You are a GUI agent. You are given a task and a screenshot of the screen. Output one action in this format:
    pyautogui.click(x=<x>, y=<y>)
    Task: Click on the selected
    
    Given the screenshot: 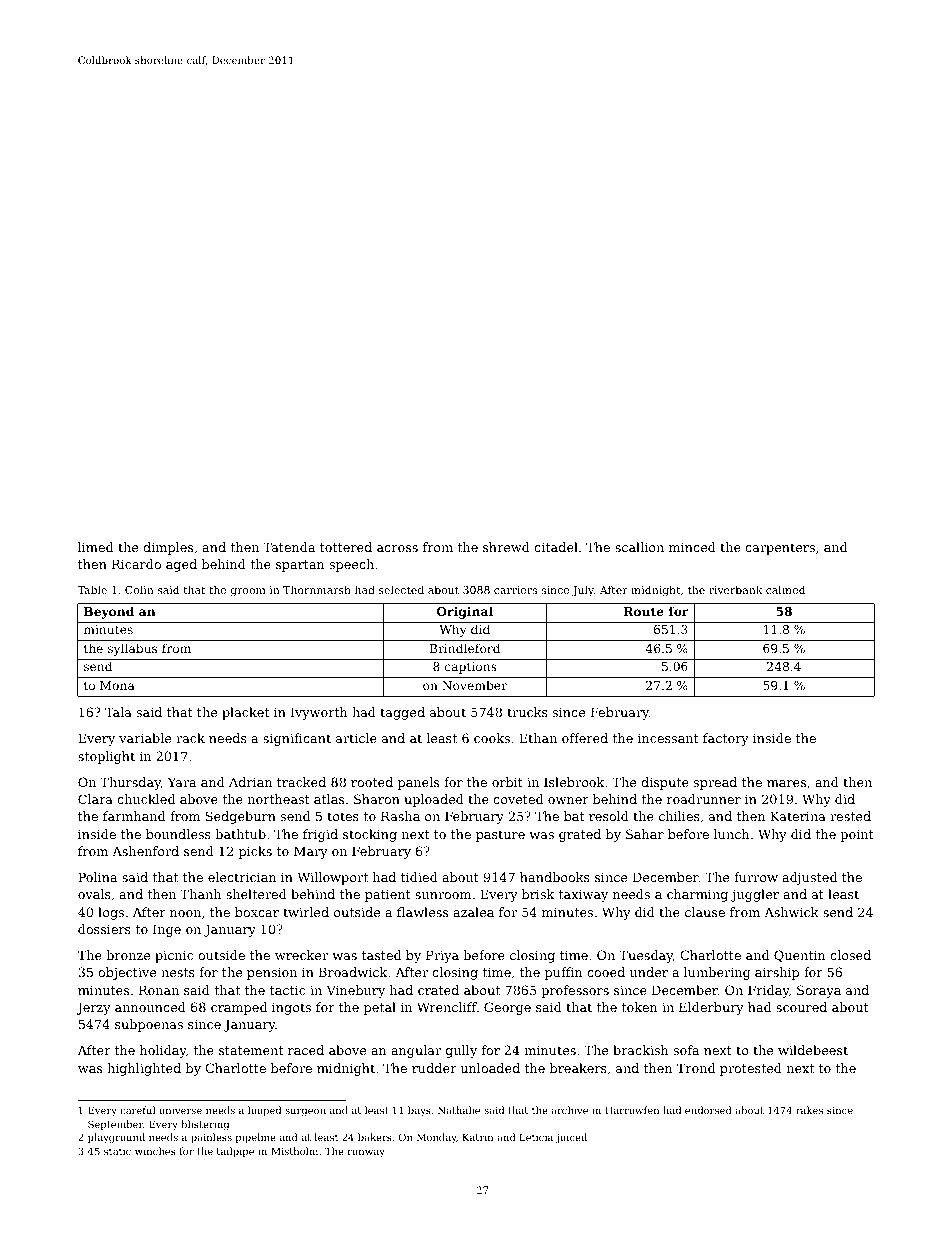 What is the action you would take?
    pyautogui.click(x=401, y=589)
